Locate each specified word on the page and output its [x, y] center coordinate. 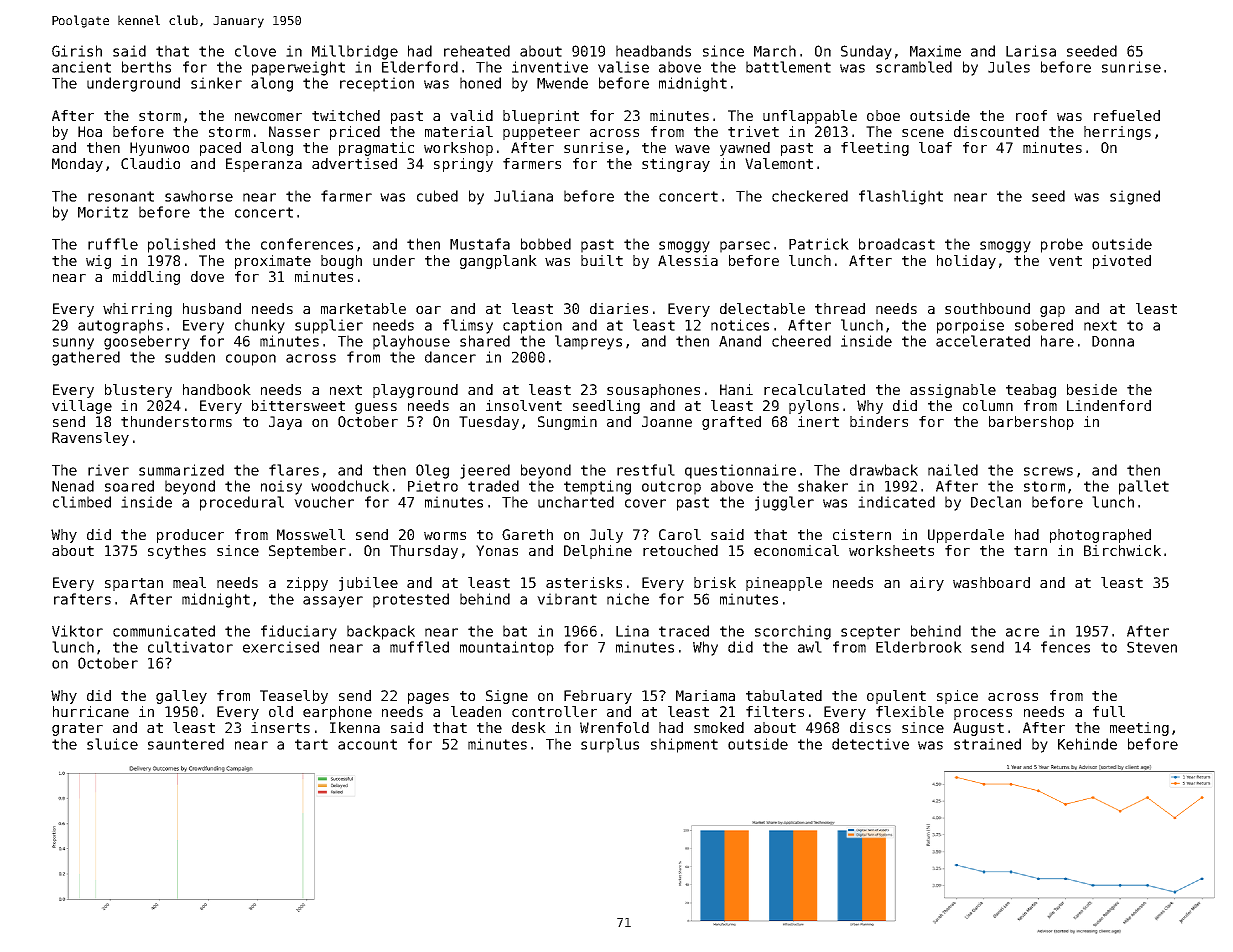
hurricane [91, 711]
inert [818, 421]
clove [255, 51]
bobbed [546, 244]
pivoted [1122, 262]
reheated [477, 51]
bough [341, 262]
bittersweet [298, 405]
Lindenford [1109, 405]
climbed [82, 502]
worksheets [891, 550]
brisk [715, 582]
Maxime [935, 51]
